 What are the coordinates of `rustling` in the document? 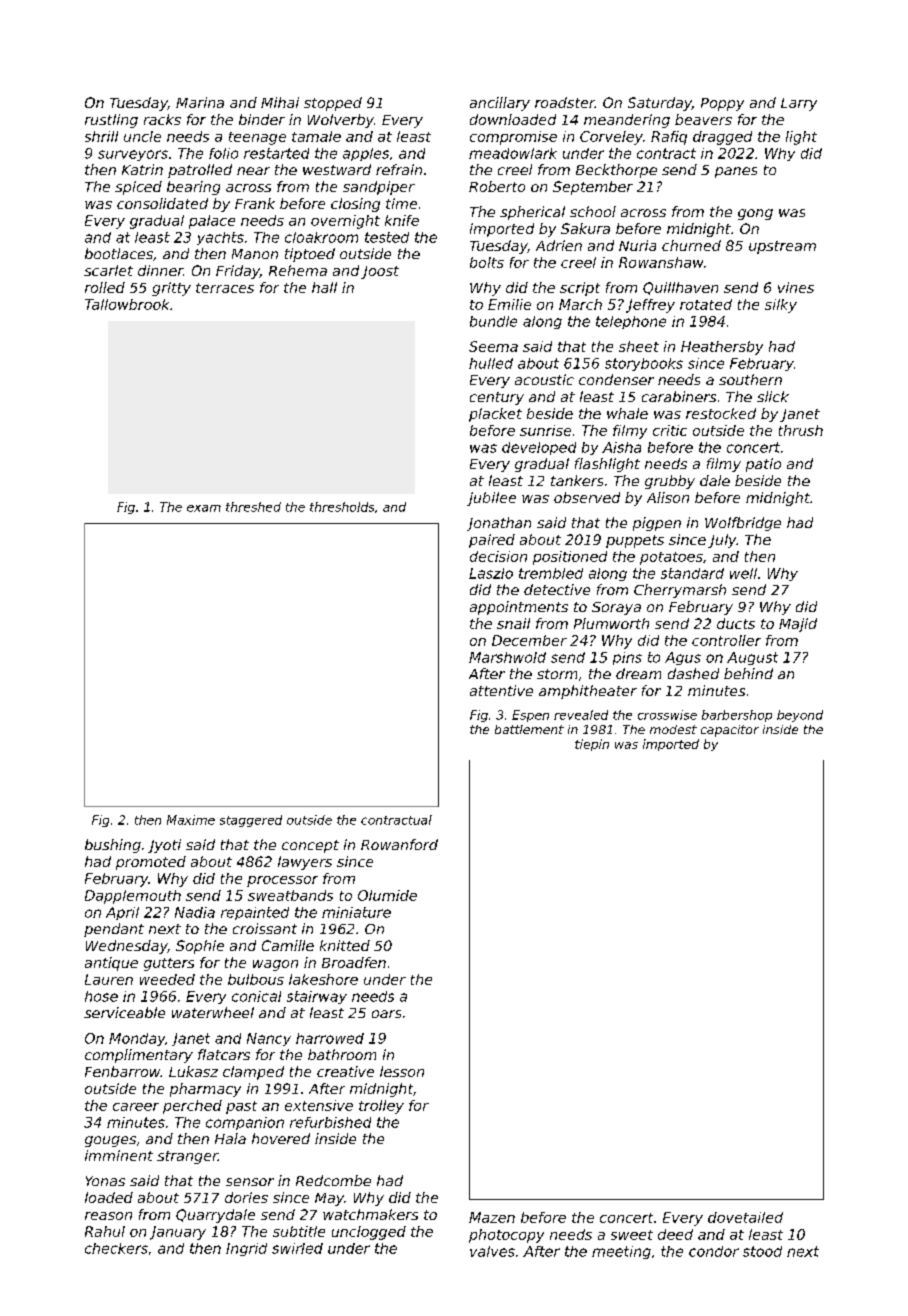 It's located at (111, 121).
